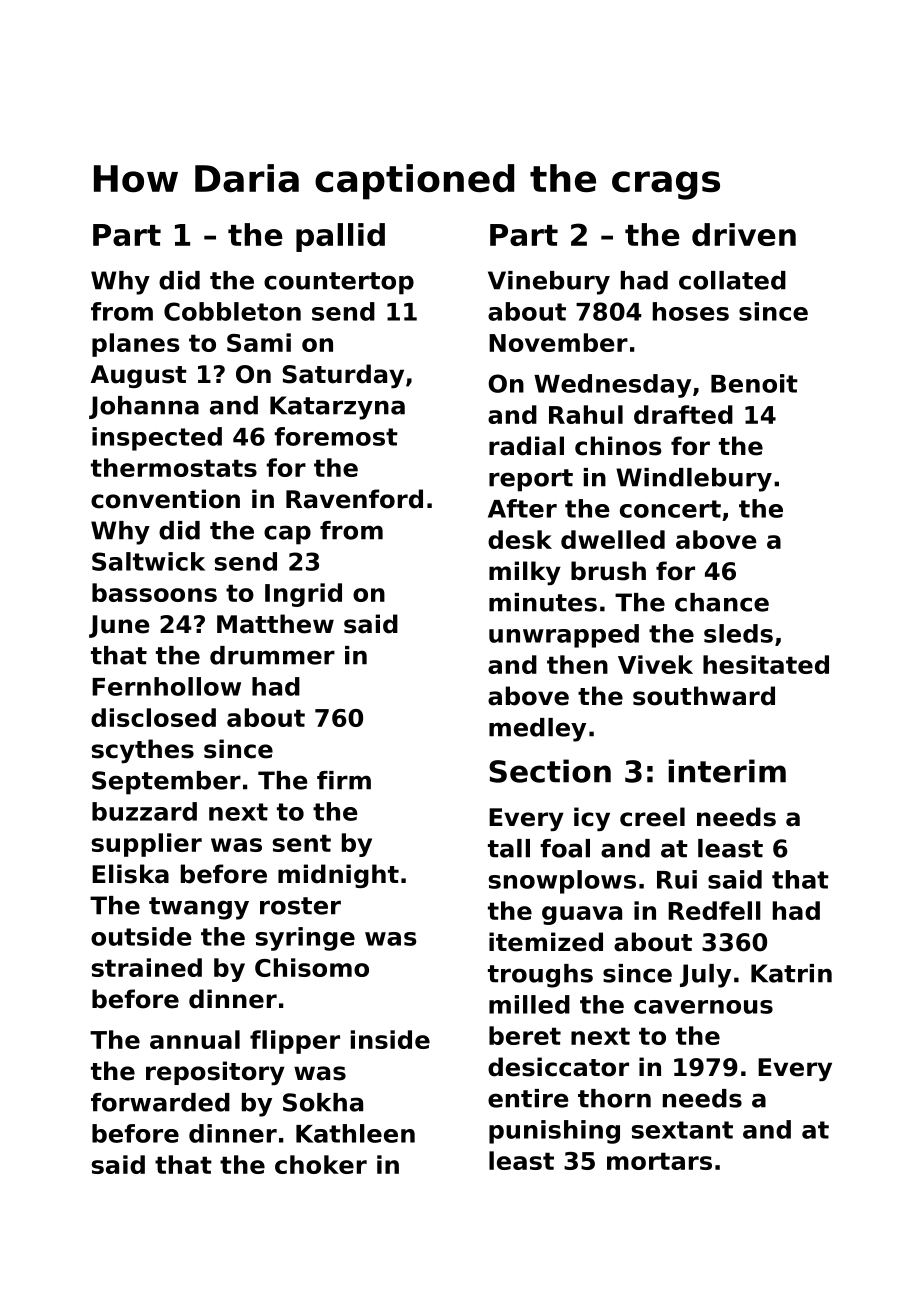 This screenshot has height=1311, width=924. Describe the element at coordinates (174, 467) in the screenshot. I see `thermostats` at that location.
